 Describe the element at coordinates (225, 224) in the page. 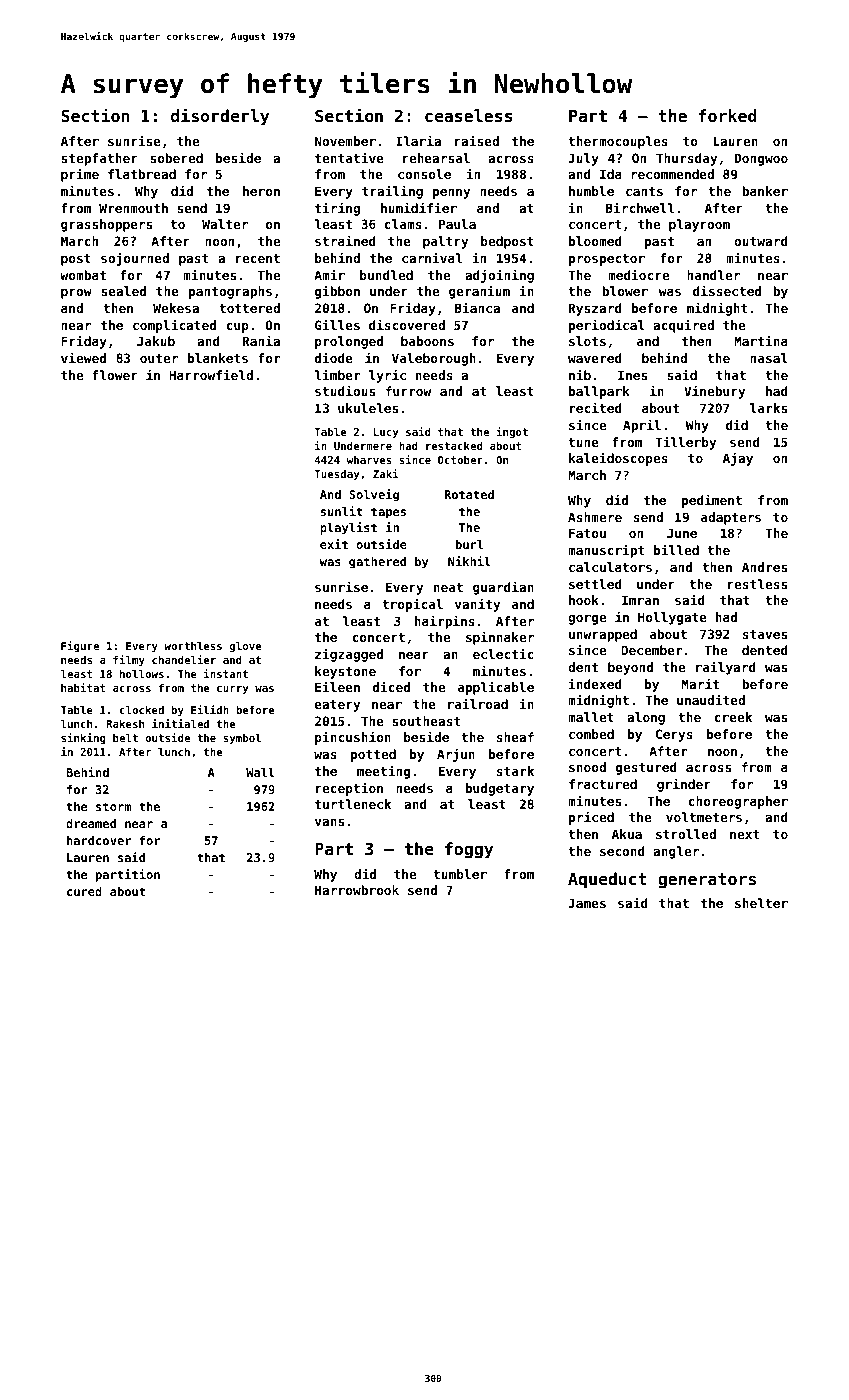

I see `Walter` at that location.
